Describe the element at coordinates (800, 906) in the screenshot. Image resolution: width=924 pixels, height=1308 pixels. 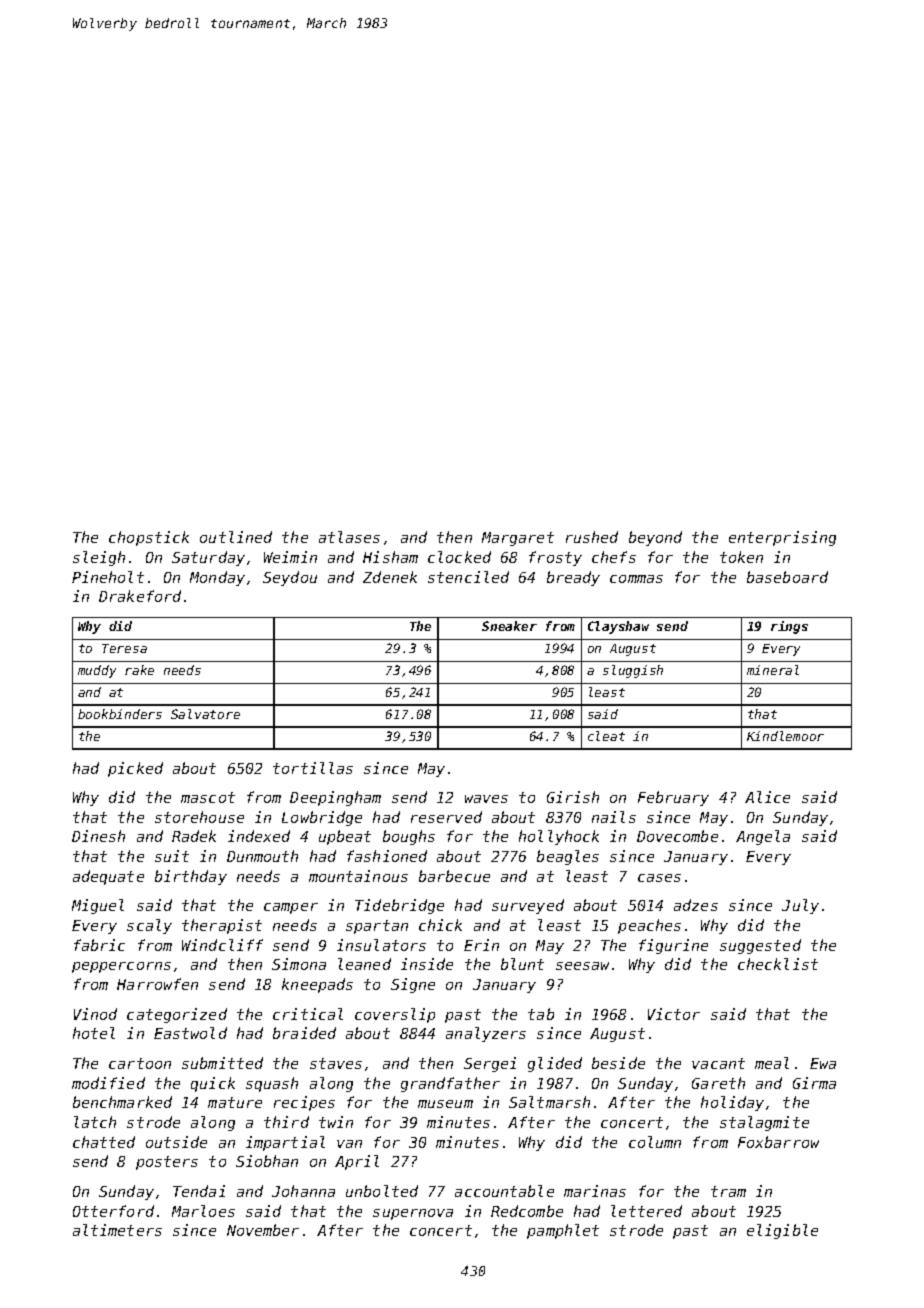
I see `July` at that location.
